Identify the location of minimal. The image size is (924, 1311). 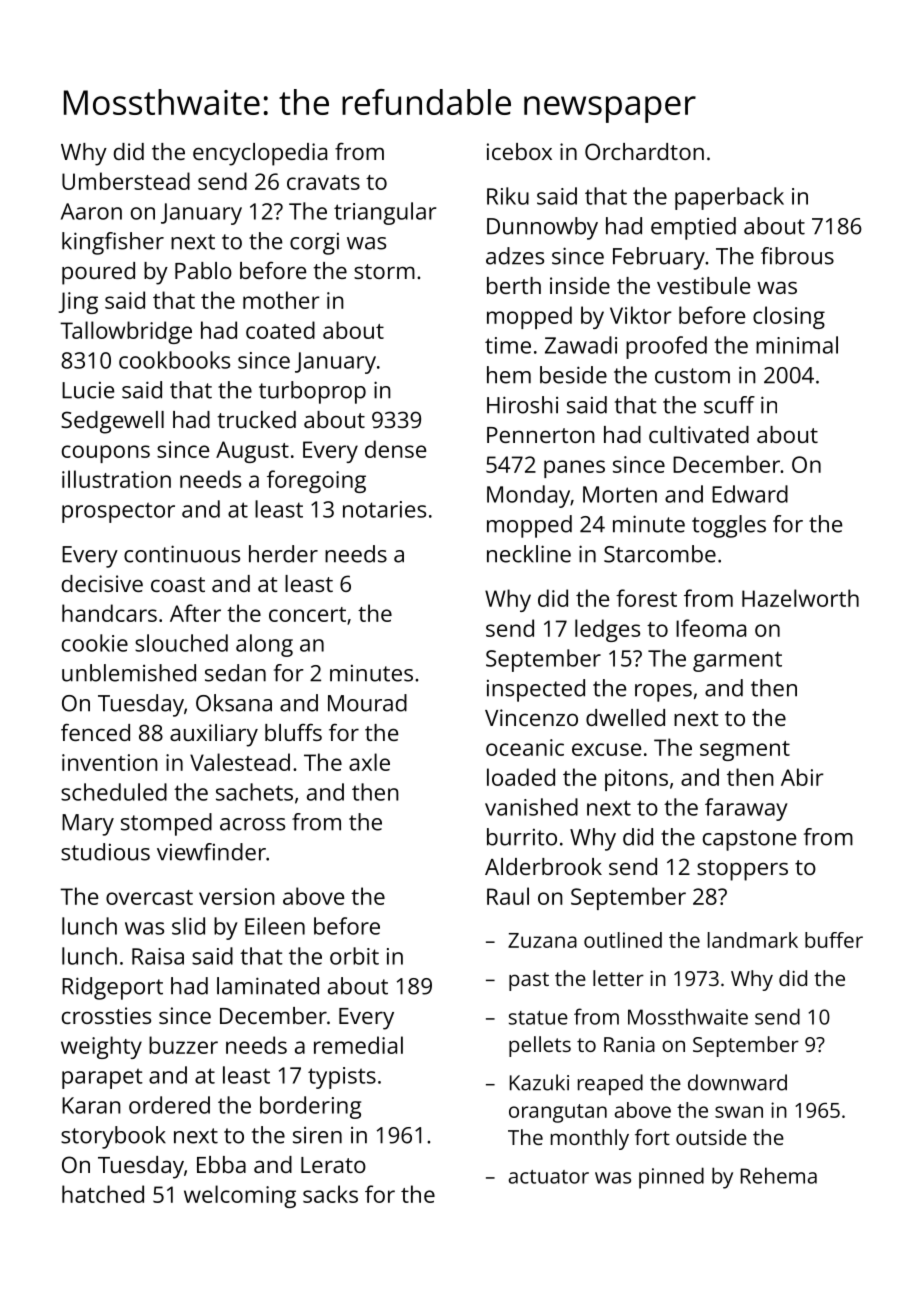
(797, 345).
